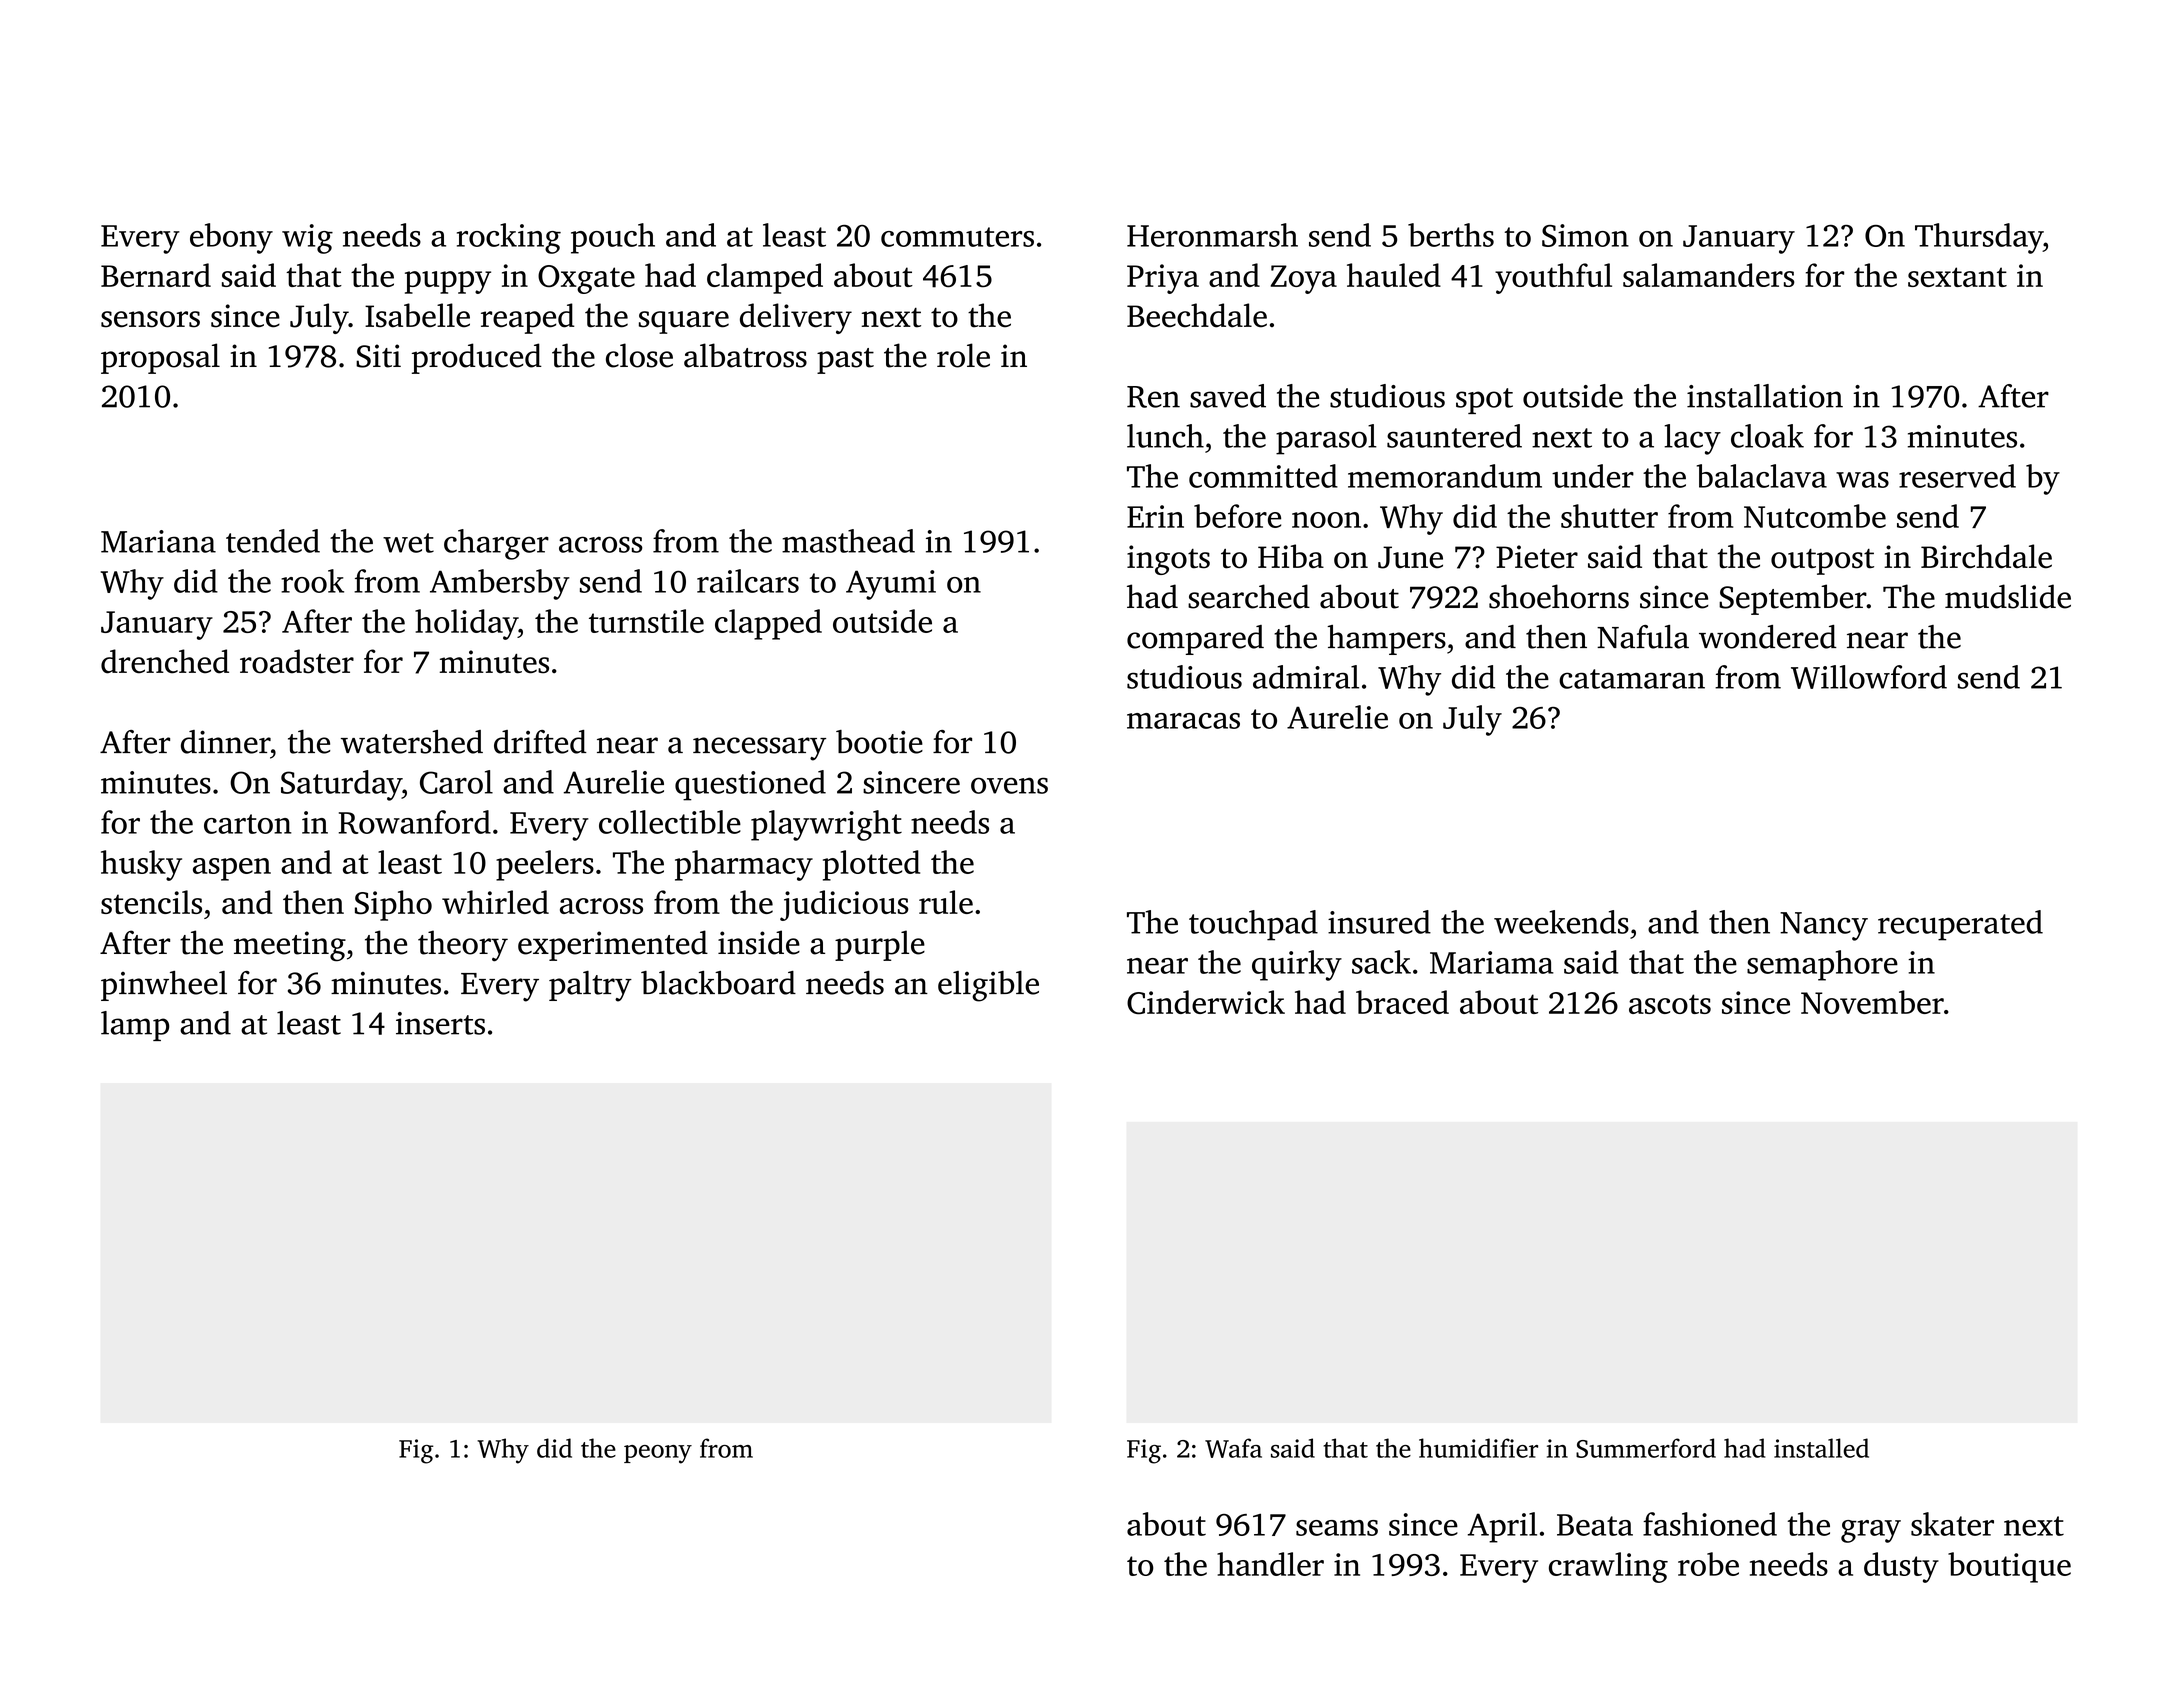 This image has height=1683, width=2178. What do you see at coordinates (1233, 1448) in the image?
I see `Wafa` at bounding box center [1233, 1448].
